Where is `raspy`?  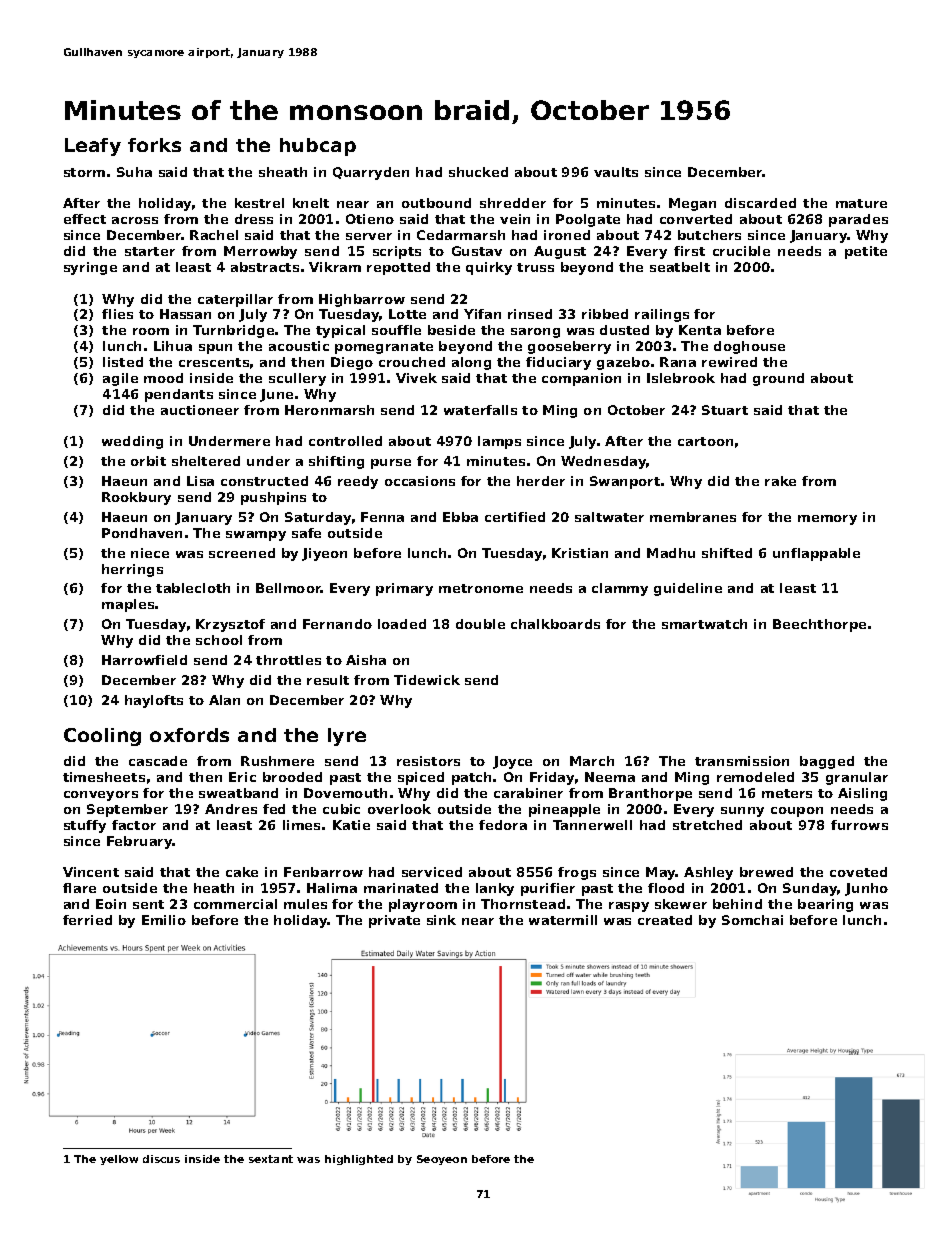 raspy is located at coordinates (629, 907).
